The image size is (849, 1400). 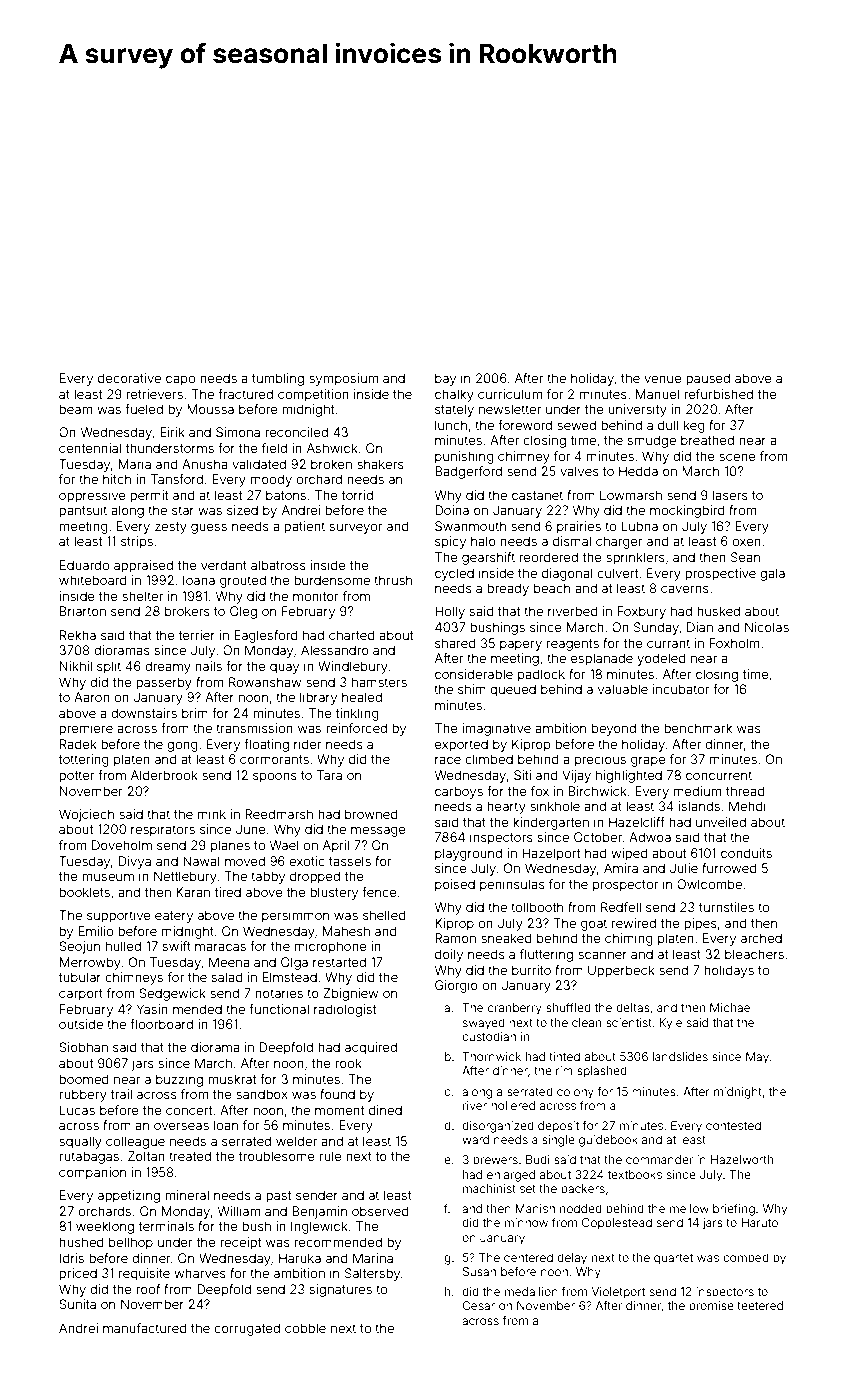 What do you see at coordinates (357, 714) in the screenshot?
I see `tinkling` at bounding box center [357, 714].
